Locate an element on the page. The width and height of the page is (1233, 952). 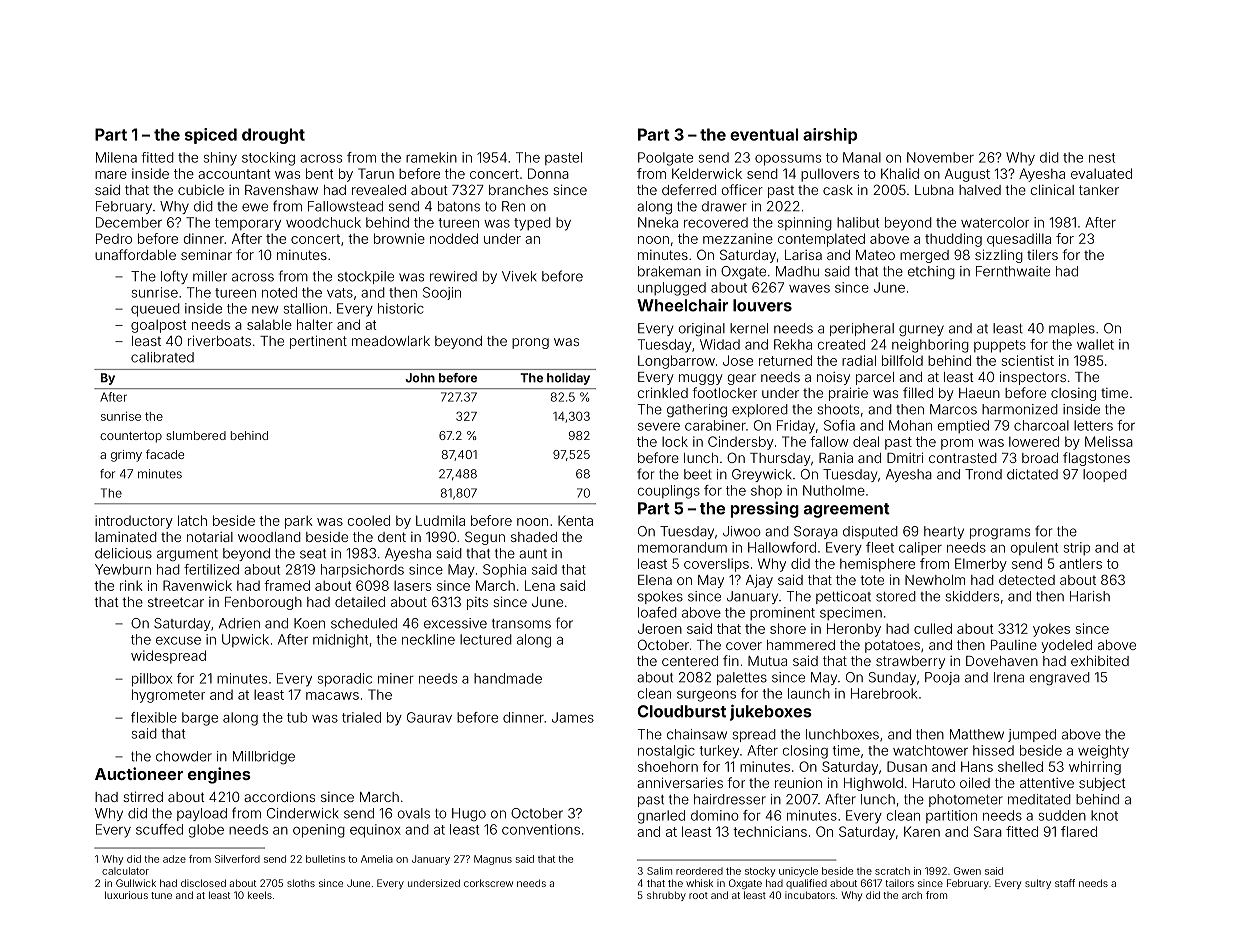
Poolgate is located at coordinates (665, 159).
